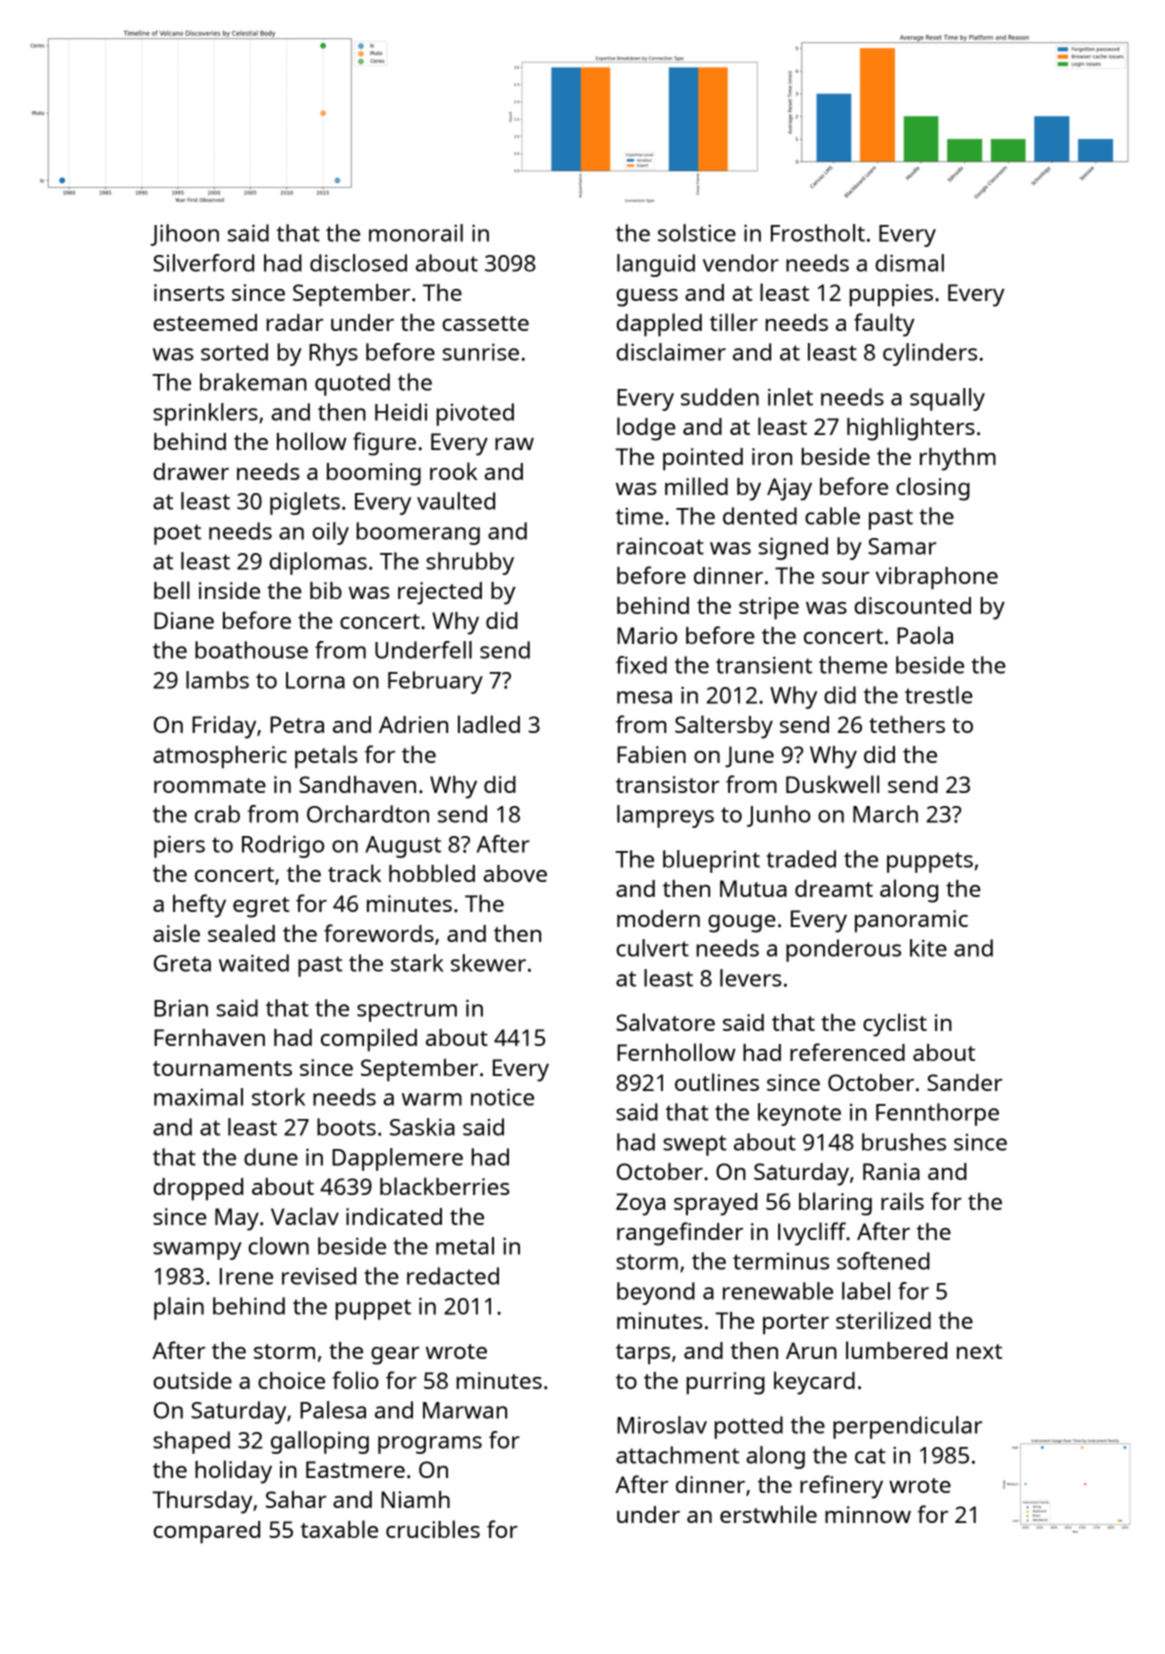 This image has height=1654, width=1165. I want to click on dismal, so click(909, 263).
